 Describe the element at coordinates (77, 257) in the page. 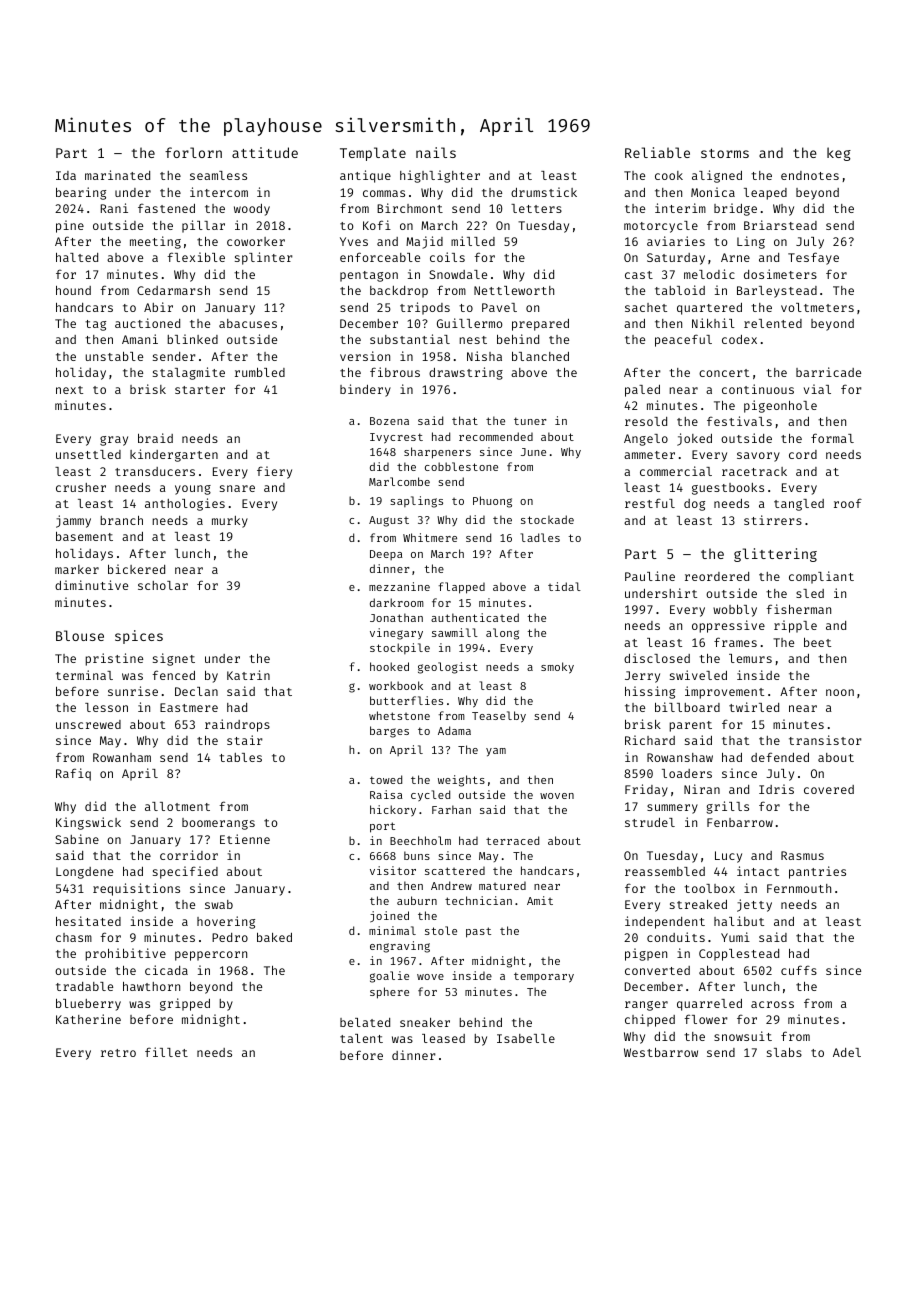

I see `halted` at that location.
